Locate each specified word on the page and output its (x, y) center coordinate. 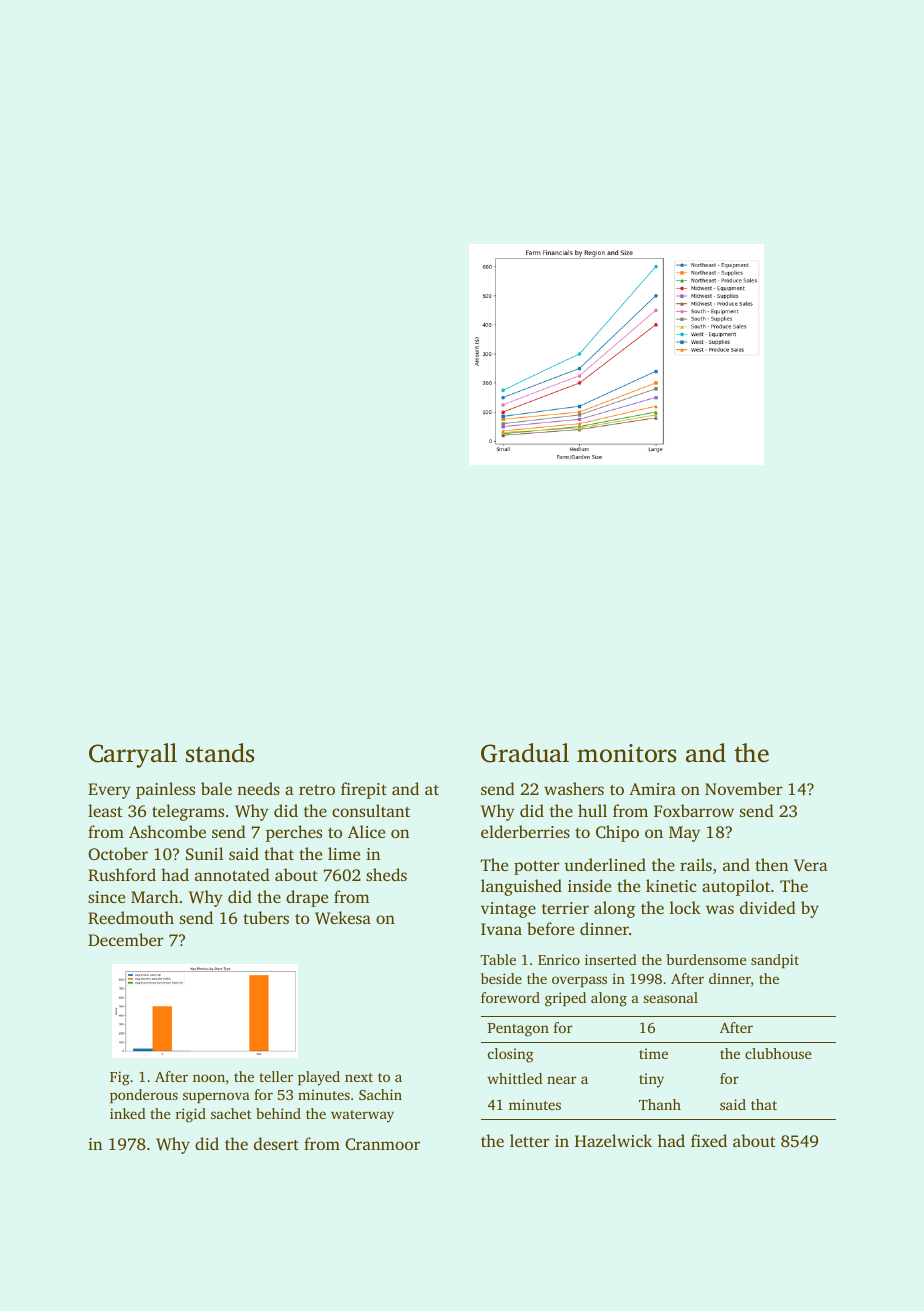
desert (276, 1143)
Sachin (380, 1094)
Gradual (525, 753)
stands (220, 753)
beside (501, 978)
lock (685, 907)
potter (537, 868)
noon (209, 1078)
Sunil (204, 853)
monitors (626, 753)
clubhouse (778, 1053)
